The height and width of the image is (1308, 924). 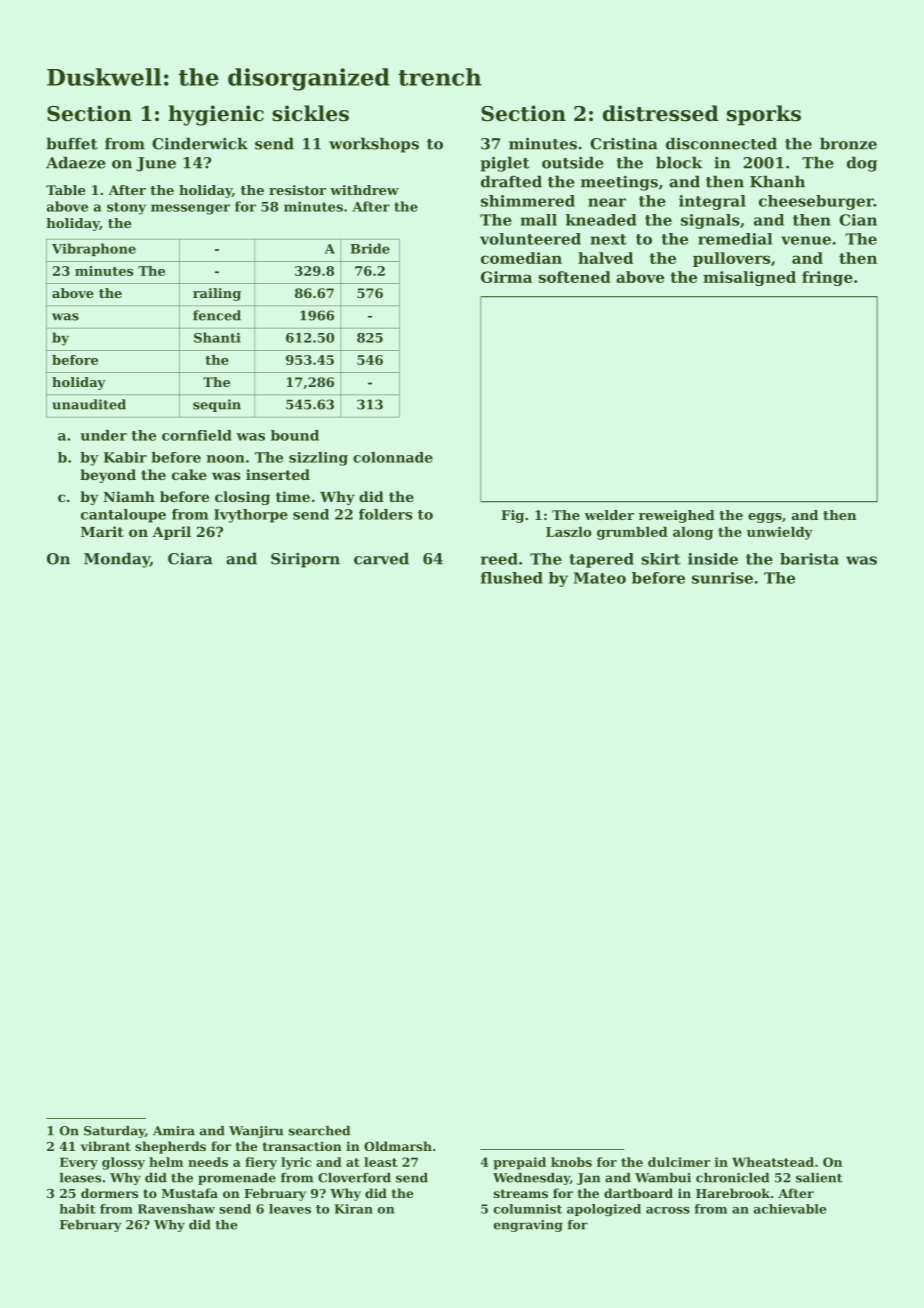 What do you see at coordinates (862, 164) in the image?
I see `dog` at bounding box center [862, 164].
